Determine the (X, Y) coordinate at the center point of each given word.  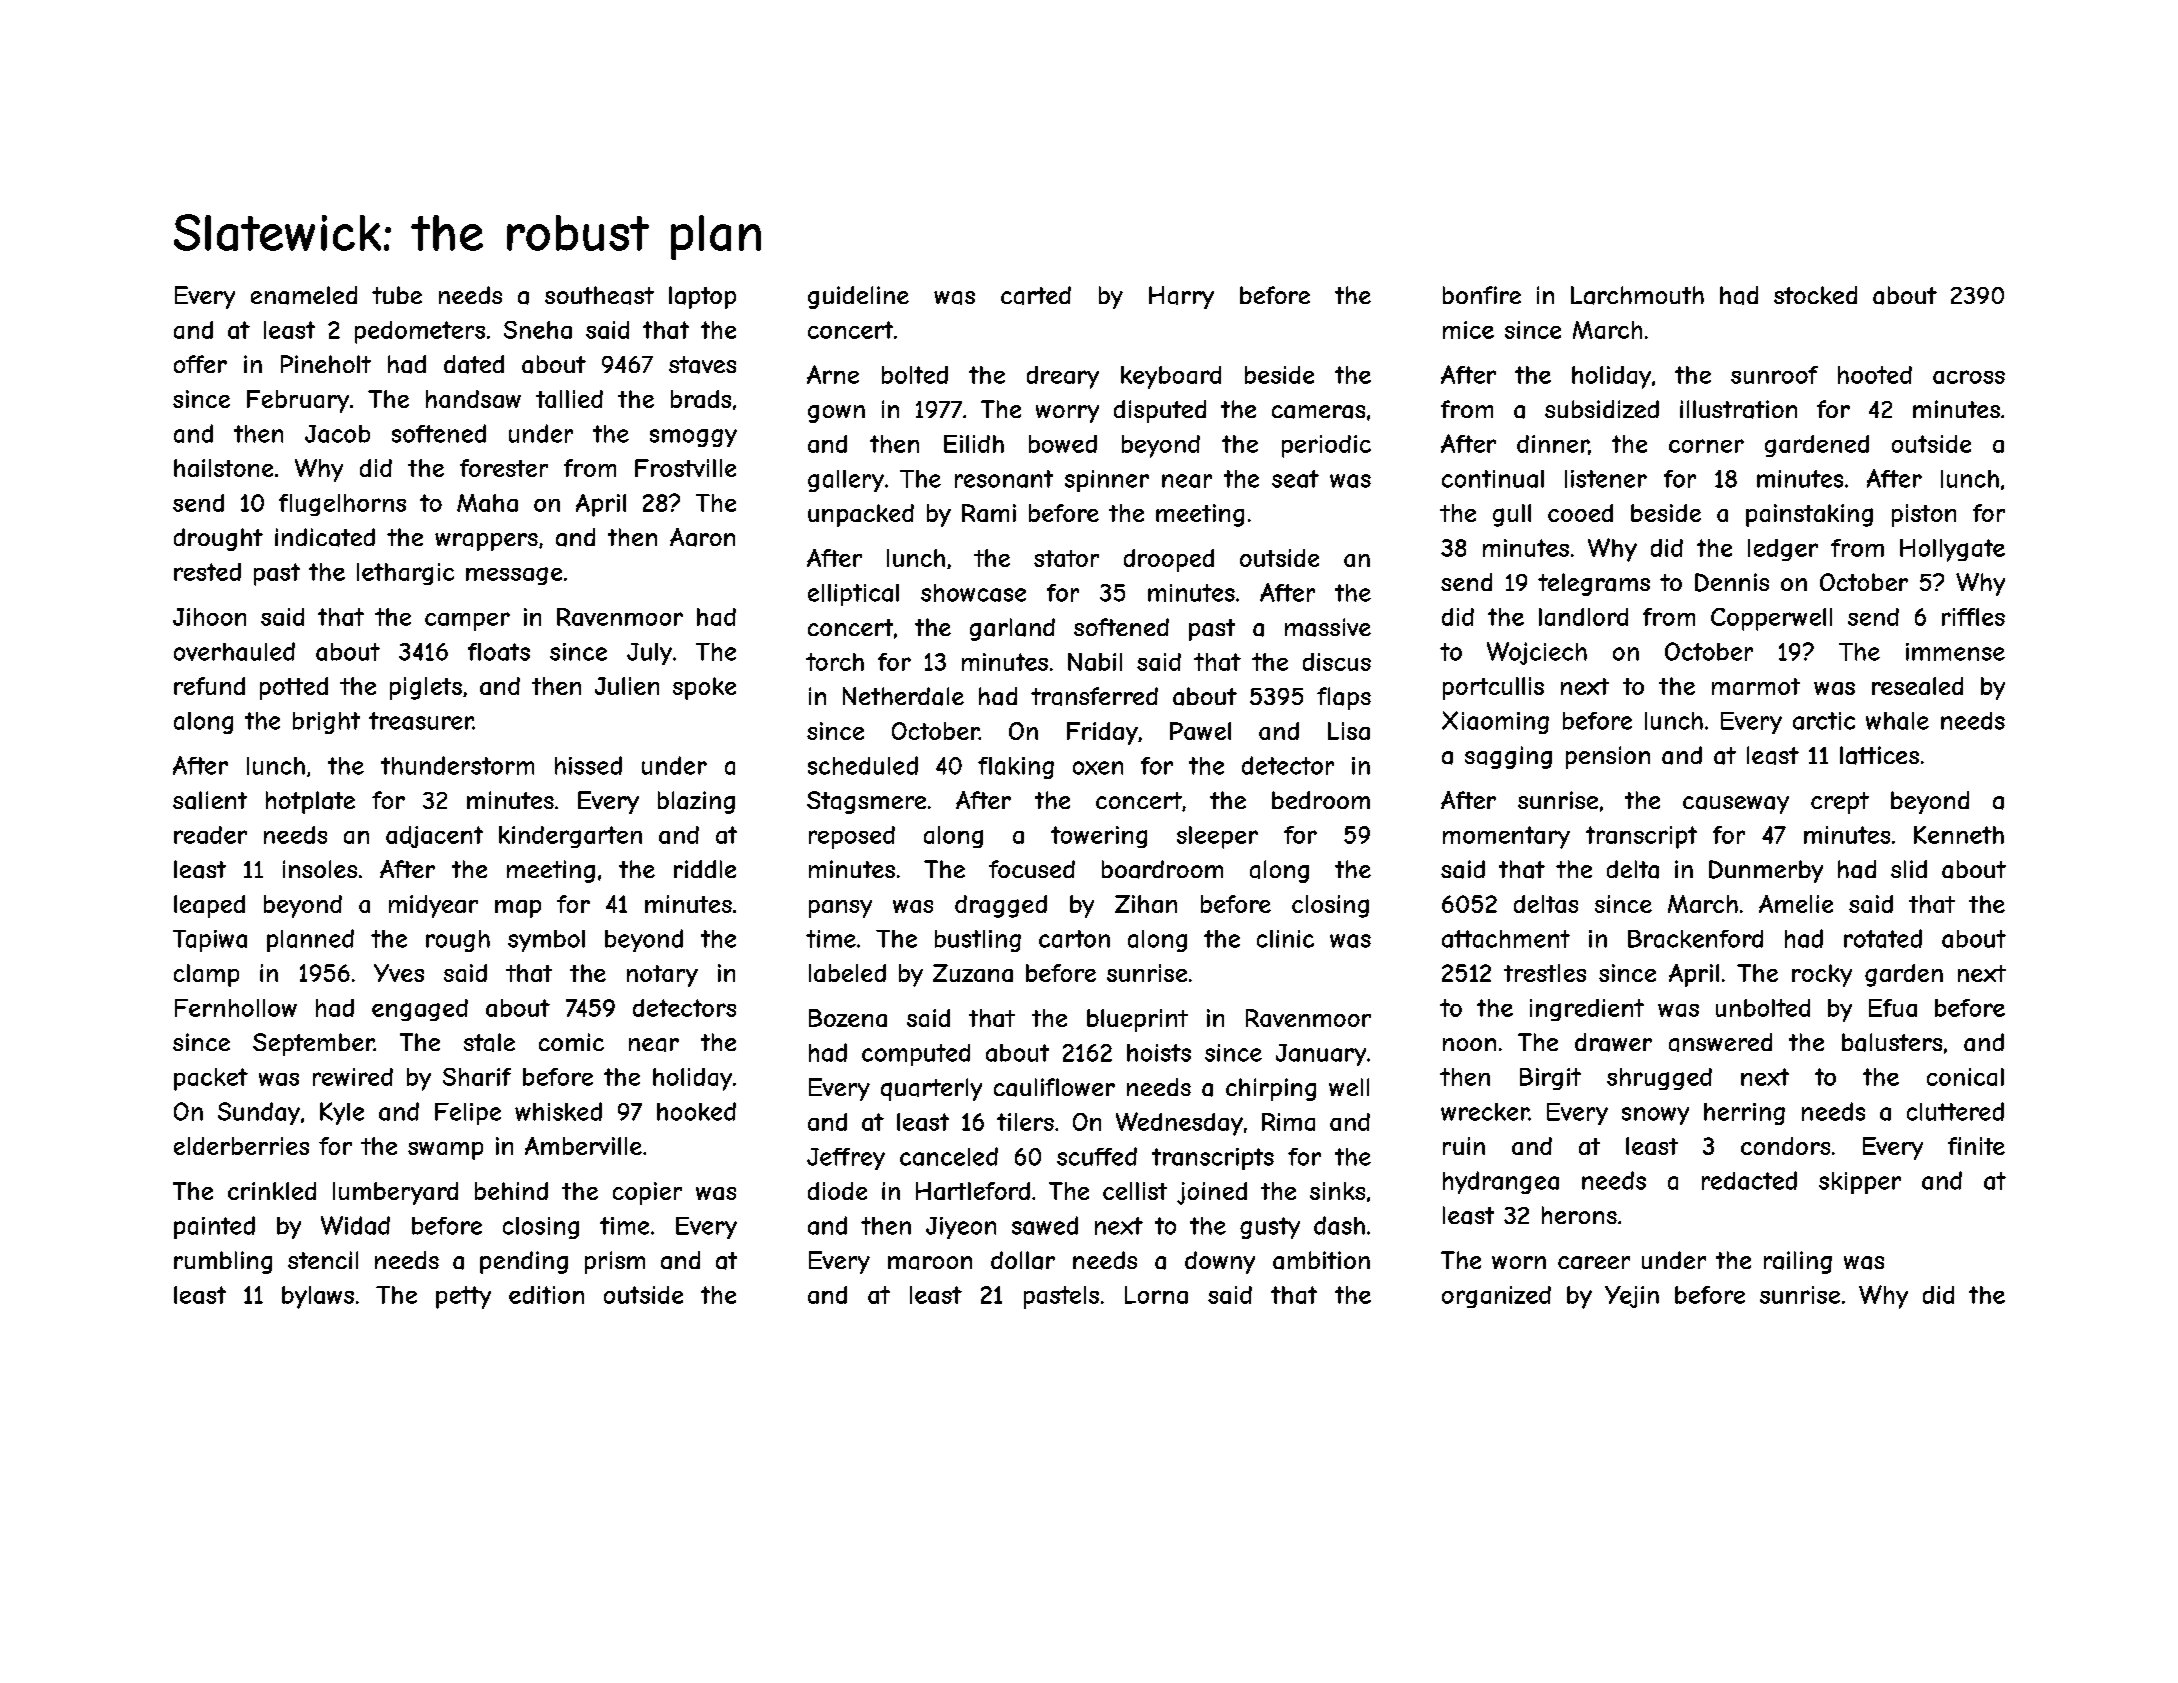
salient (210, 800)
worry (1067, 414)
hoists (1159, 1053)
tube (397, 295)
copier (647, 1193)
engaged (420, 1010)
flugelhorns (342, 505)
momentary (1506, 837)
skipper (1860, 1183)
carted (1036, 295)
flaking (1016, 768)
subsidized (1602, 409)
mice (1468, 330)
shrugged (1659, 1079)
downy (1220, 1262)
